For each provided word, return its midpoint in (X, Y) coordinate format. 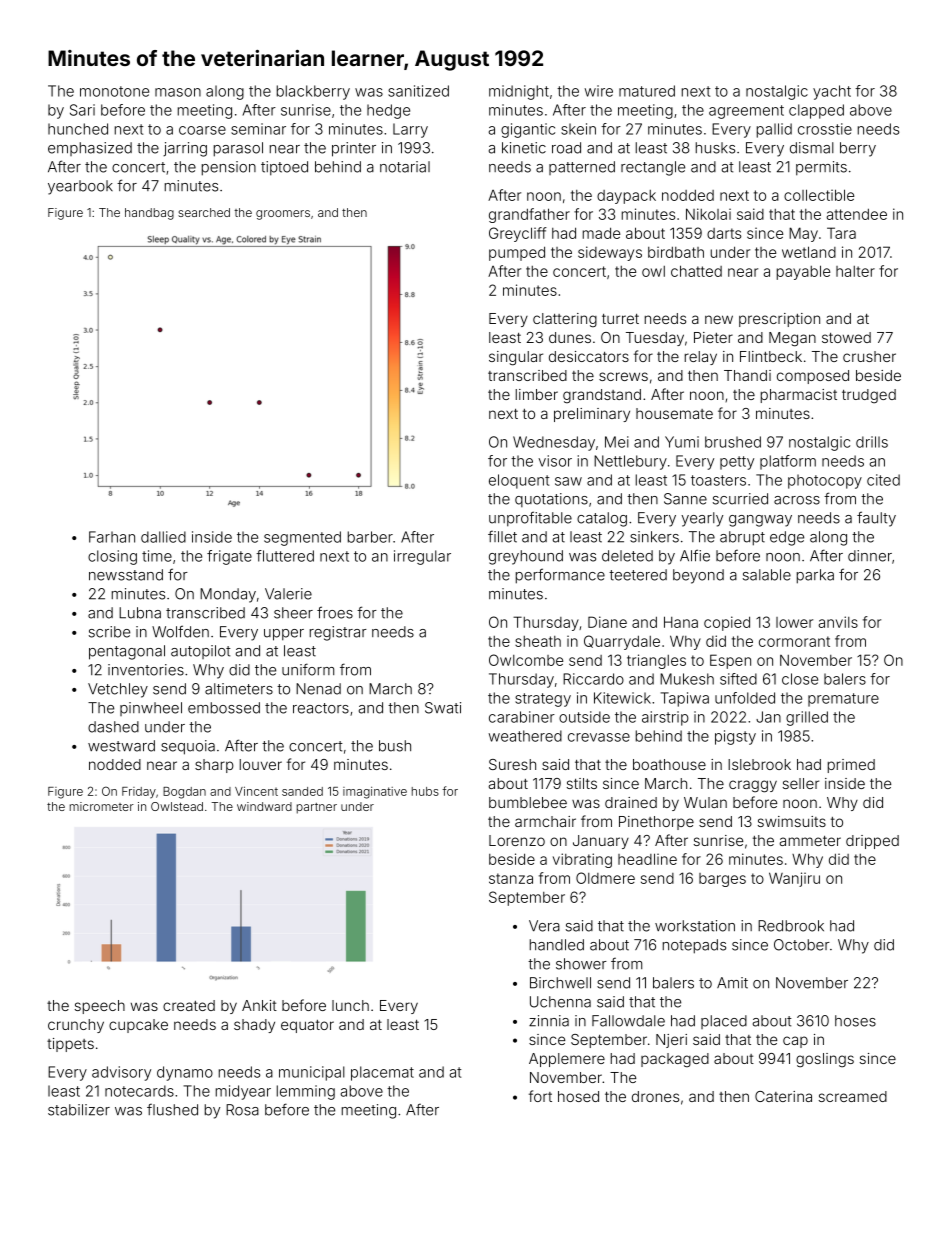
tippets (70, 1045)
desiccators (589, 356)
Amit (732, 983)
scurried (740, 499)
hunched (78, 129)
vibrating (582, 860)
